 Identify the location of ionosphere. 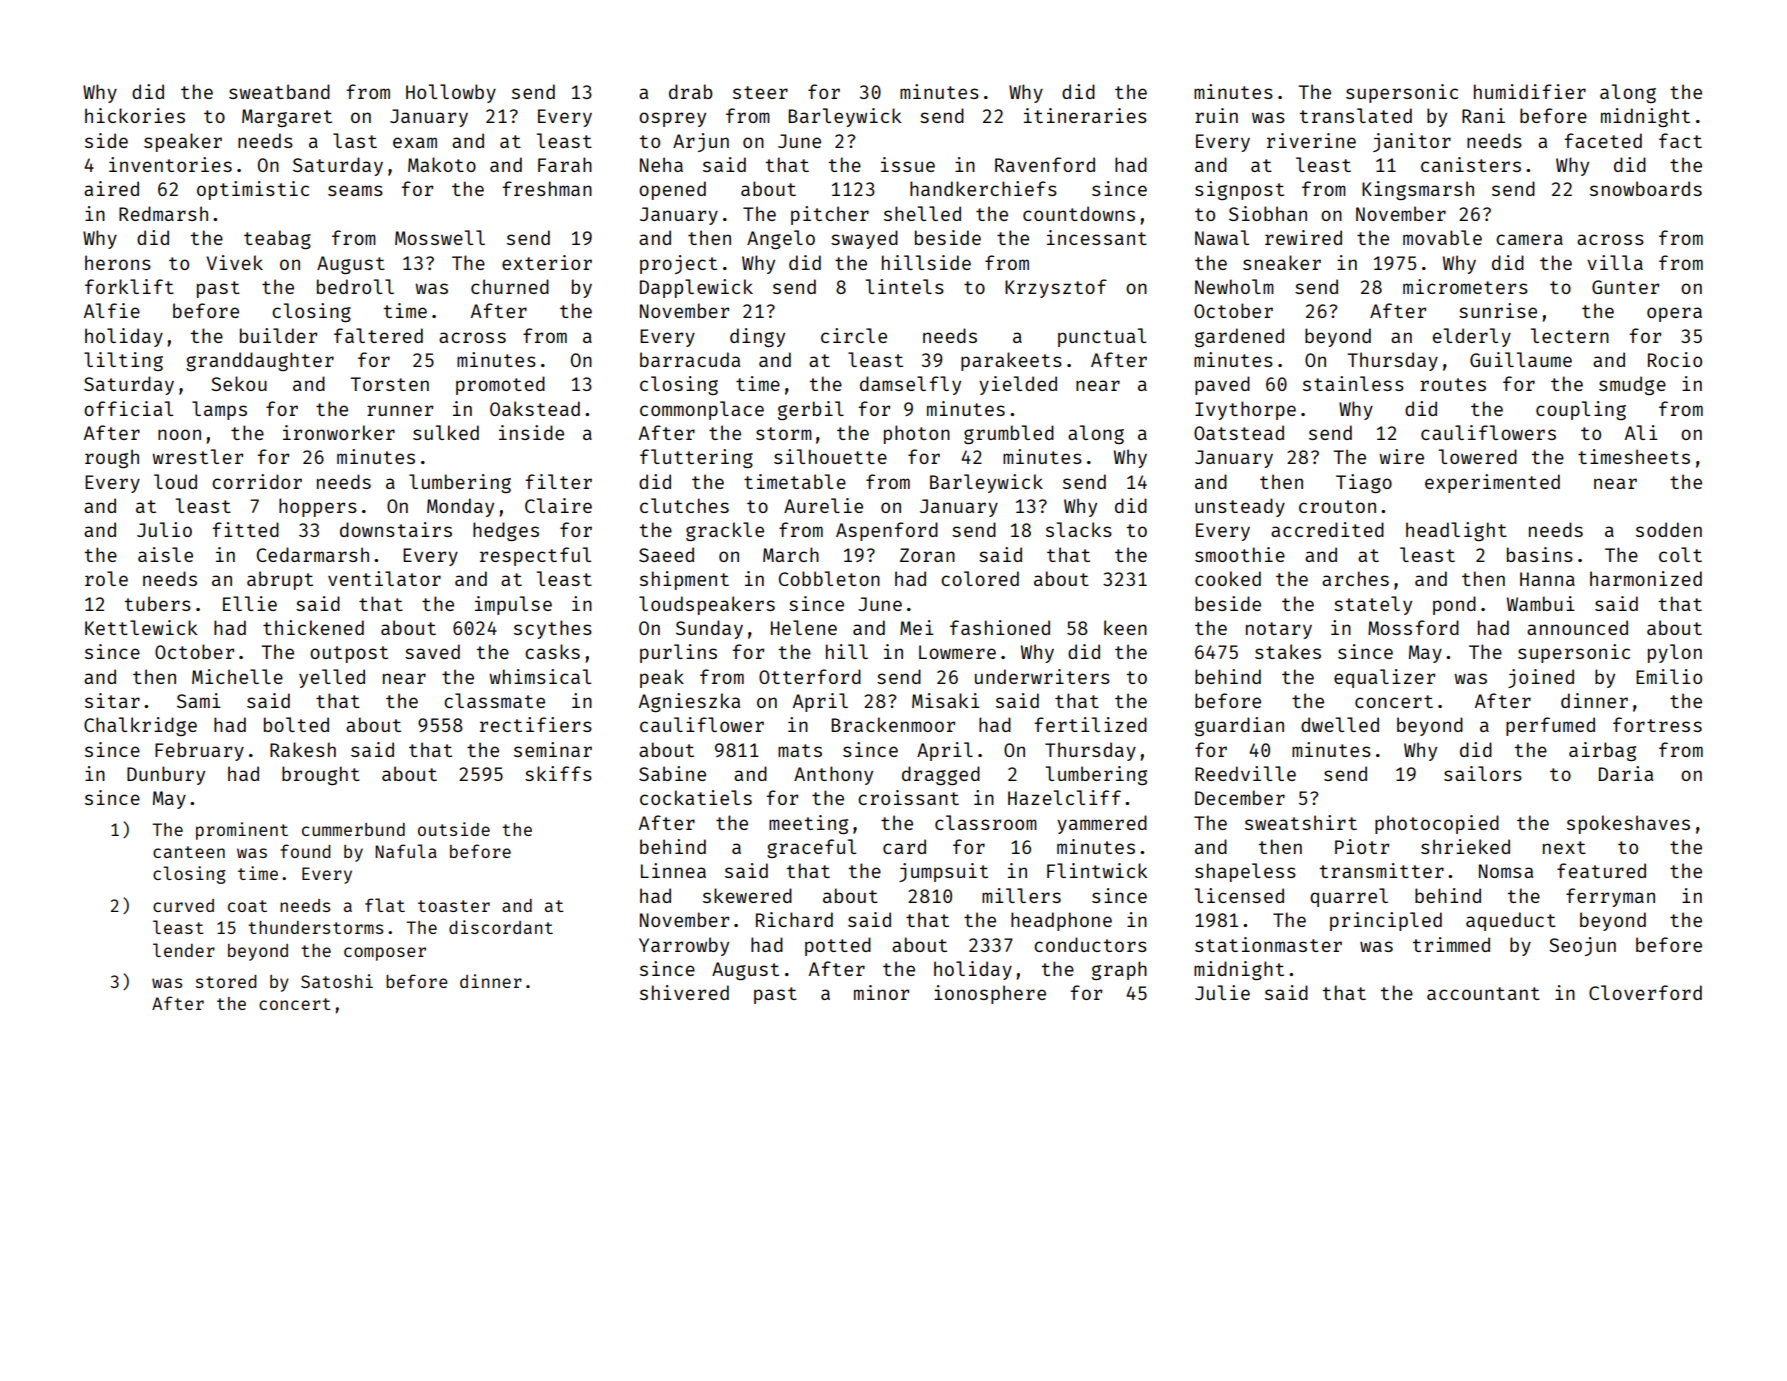
(990, 994).
